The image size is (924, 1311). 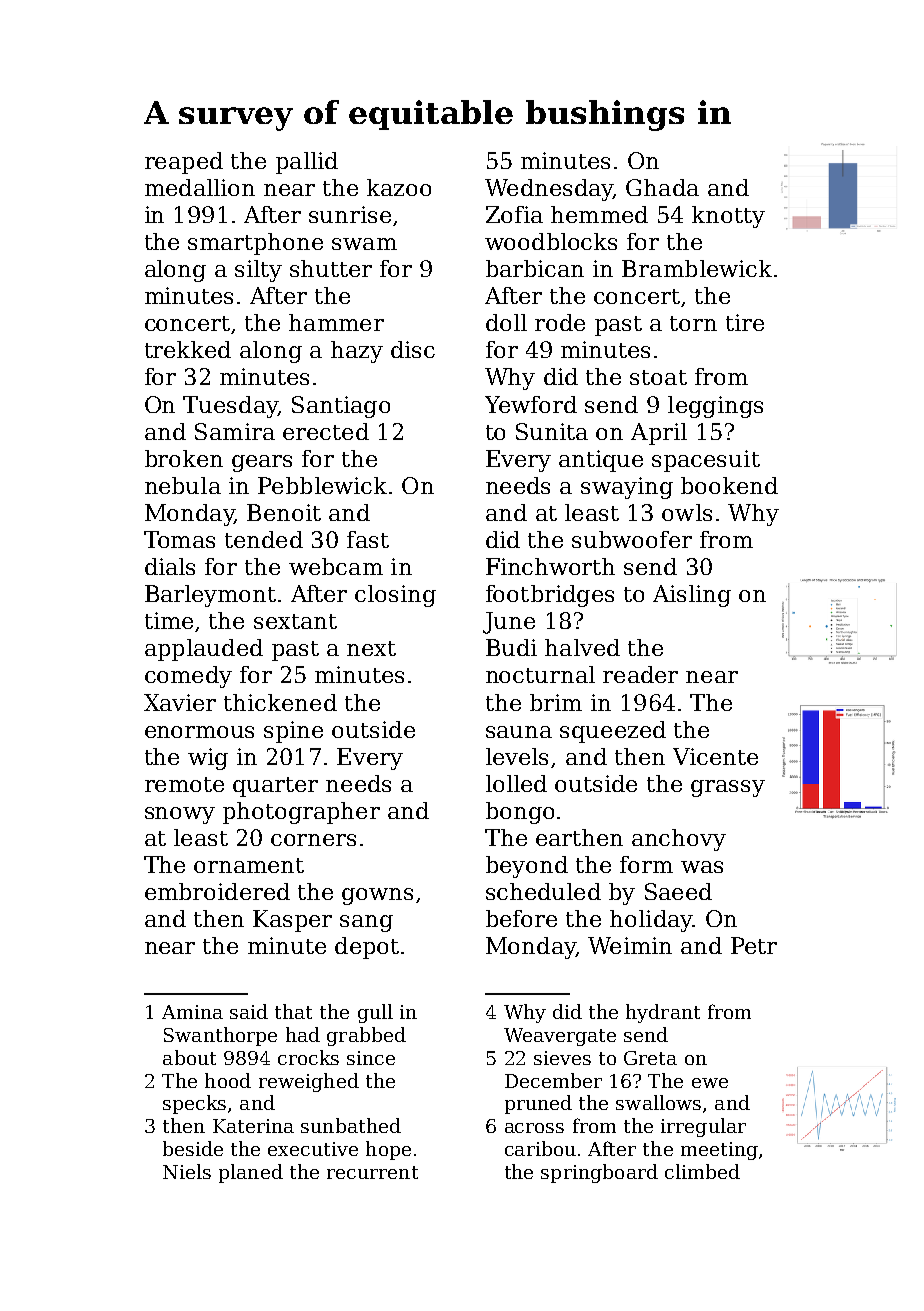 What do you see at coordinates (531, 404) in the screenshot?
I see `Yewford` at bounding box center [531, 404].
